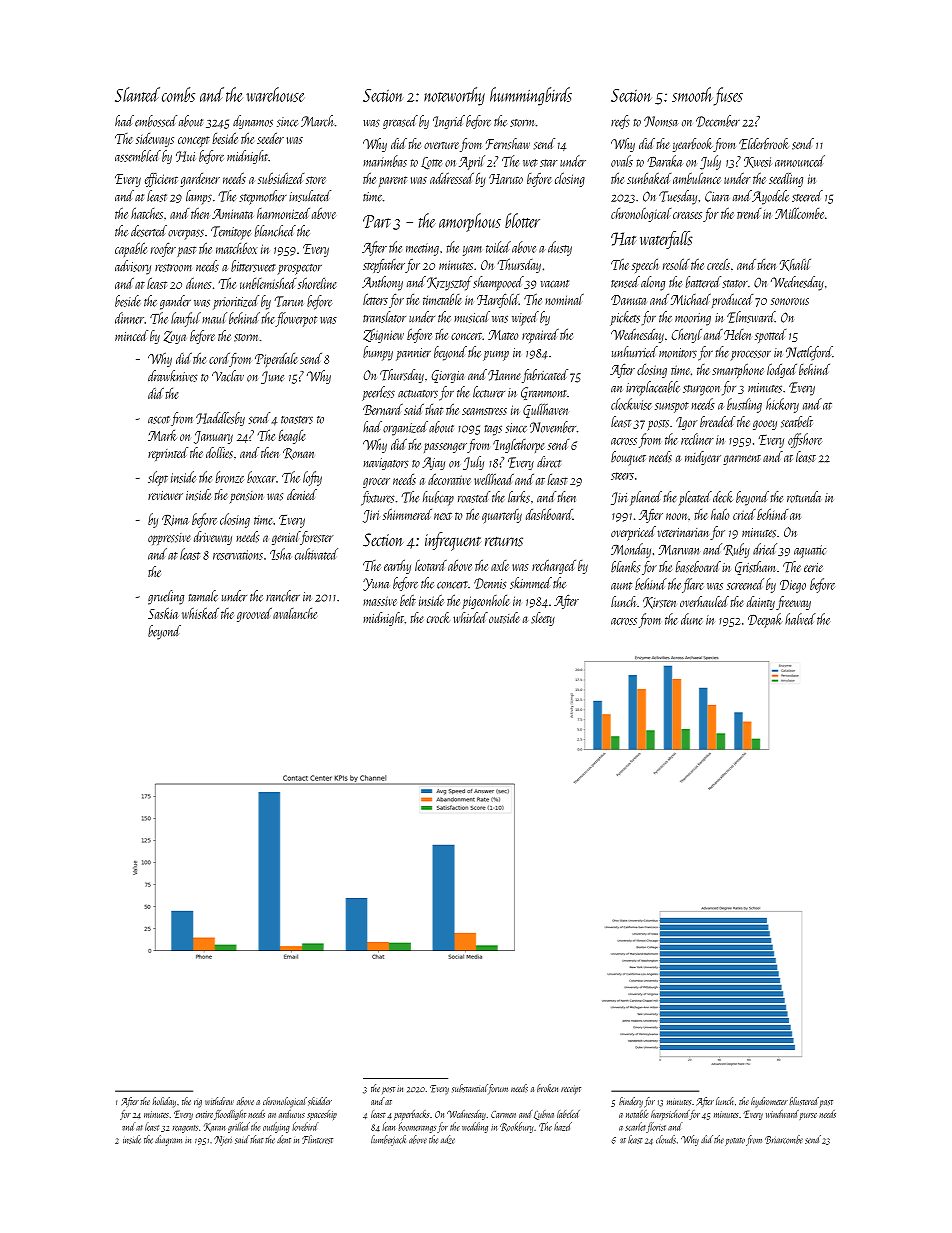  I want to click on Flintcrest, so click(317, 1139).
